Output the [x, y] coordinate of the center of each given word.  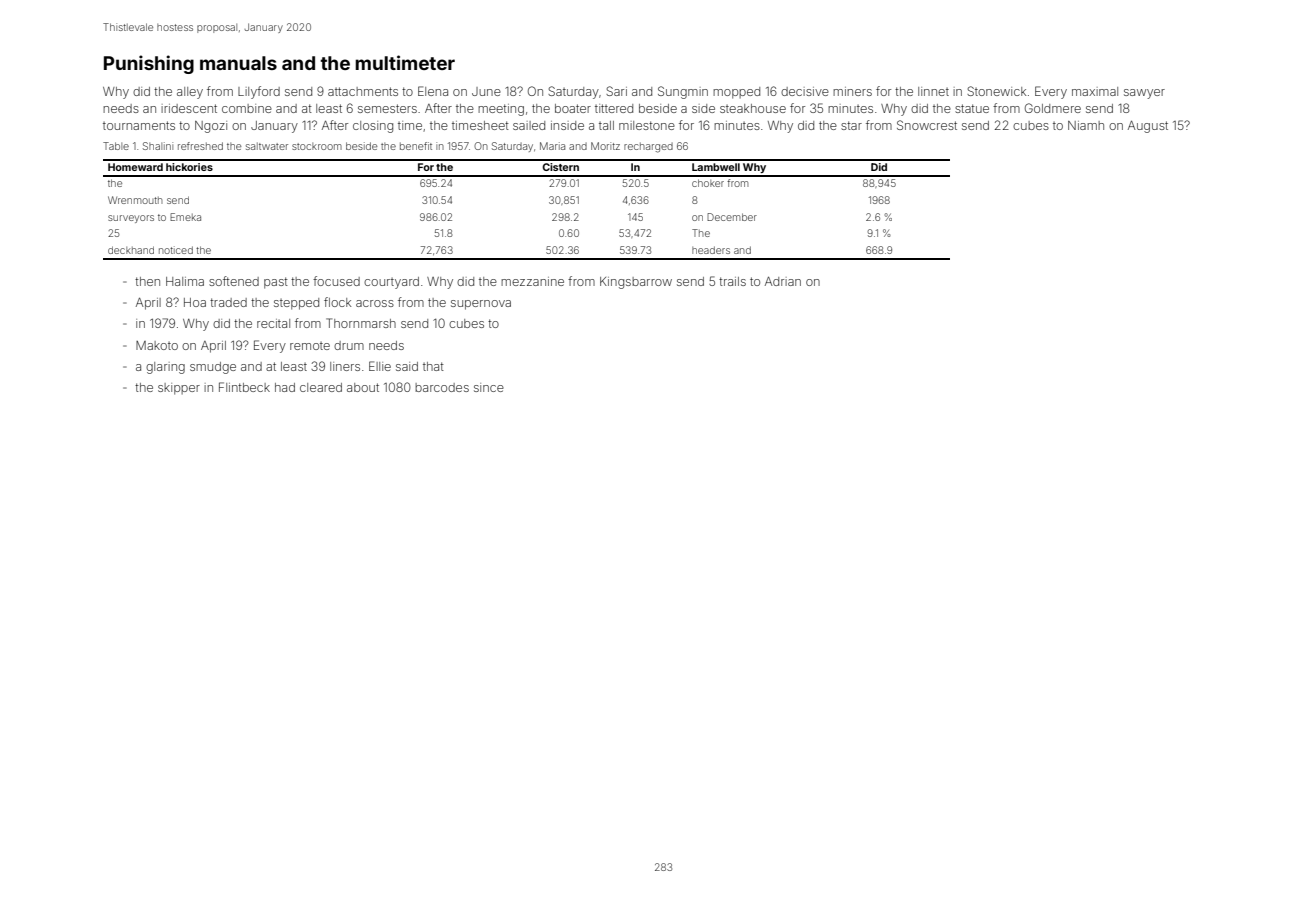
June [486, 91]
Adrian [783, 281]
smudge [213, 368]
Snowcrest [927, 125]
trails [732, 281]
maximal [1095, 91]
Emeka [185, 217]
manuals [238, 63]
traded [228, 302]
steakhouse [753, 108]
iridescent [189, 108]
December [732, 217]
